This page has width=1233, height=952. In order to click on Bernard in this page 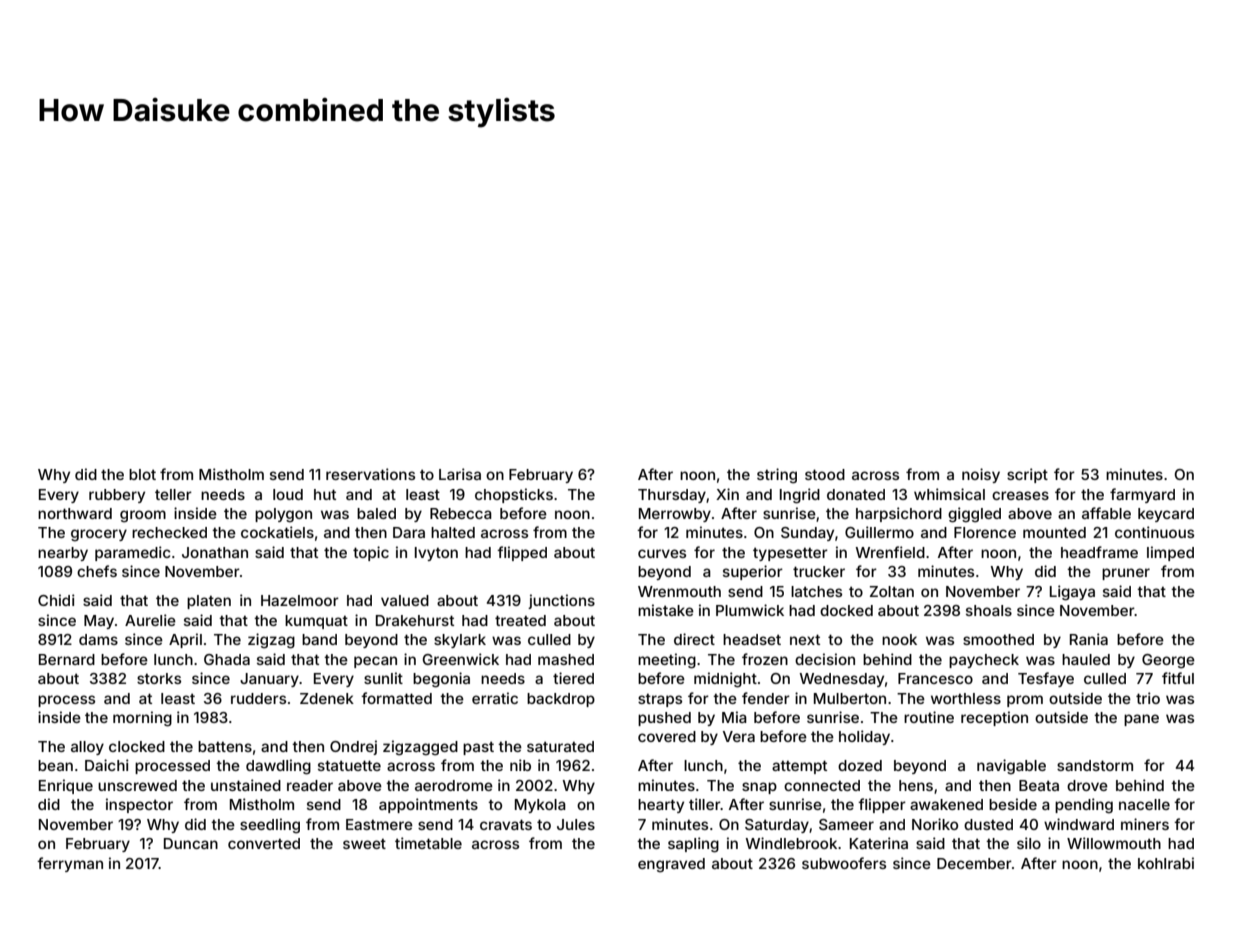, I will do `click(67, 659)`.
